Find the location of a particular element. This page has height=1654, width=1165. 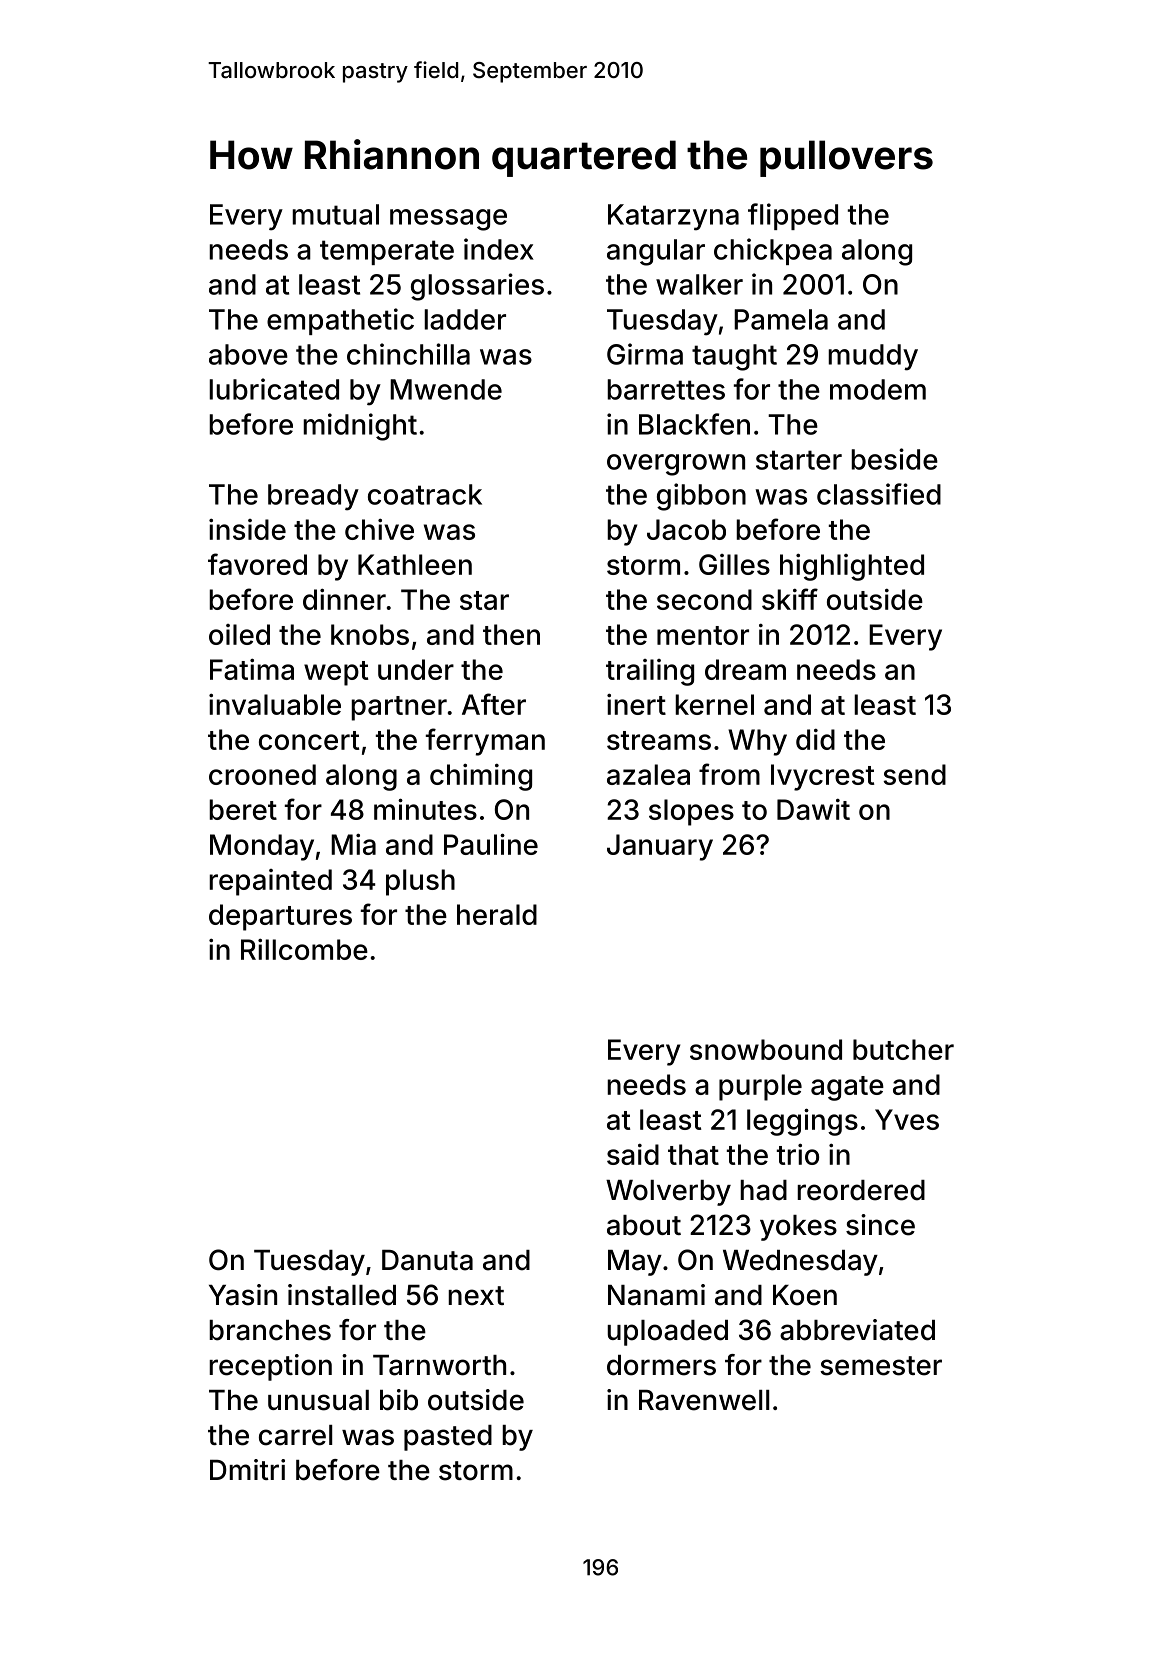

mutual is located at coordinates (335, 214).
